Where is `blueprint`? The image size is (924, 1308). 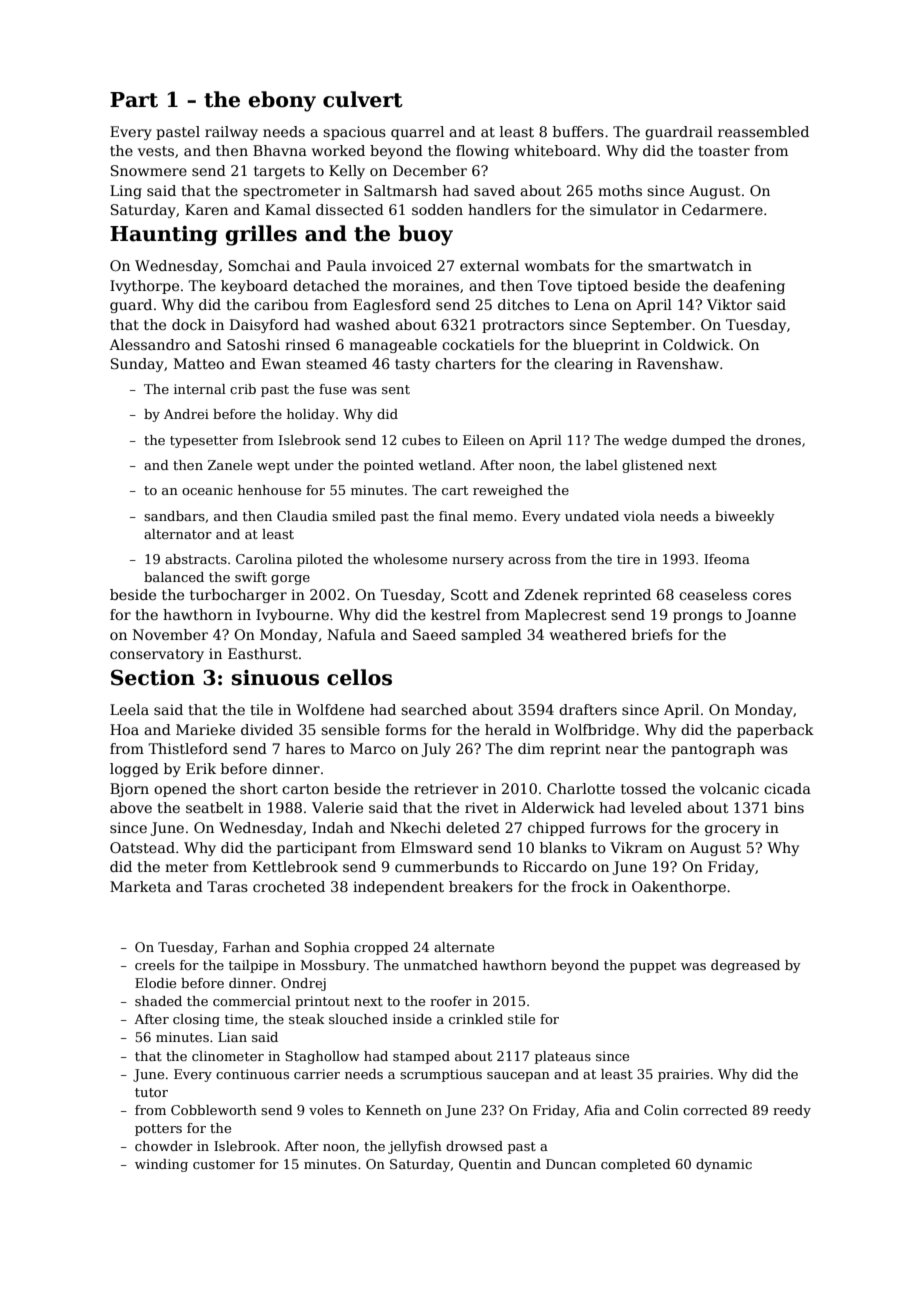
blueprint is located at coordinates (606, 346).
